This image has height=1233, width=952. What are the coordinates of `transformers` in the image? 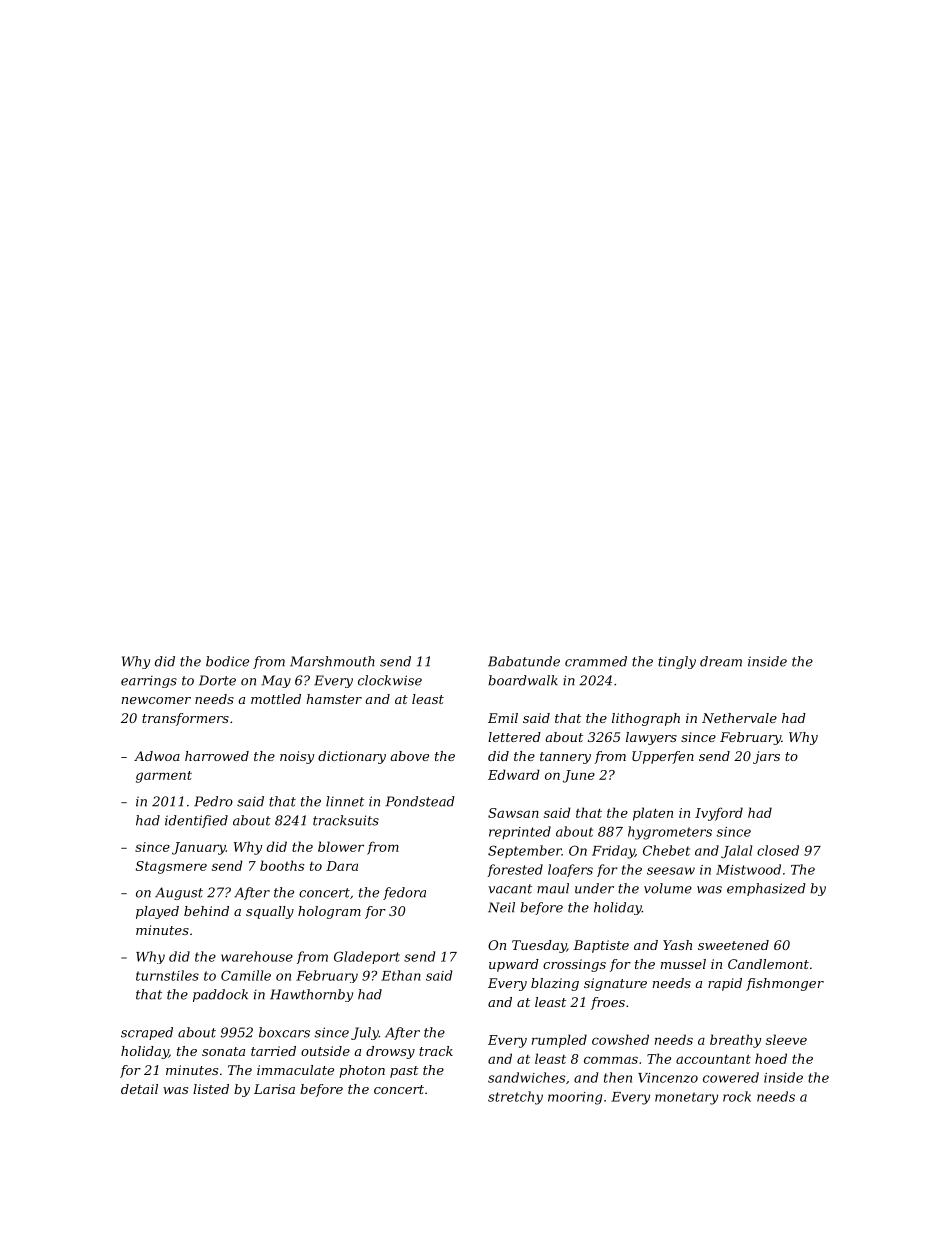 It's located at (185, 719).
